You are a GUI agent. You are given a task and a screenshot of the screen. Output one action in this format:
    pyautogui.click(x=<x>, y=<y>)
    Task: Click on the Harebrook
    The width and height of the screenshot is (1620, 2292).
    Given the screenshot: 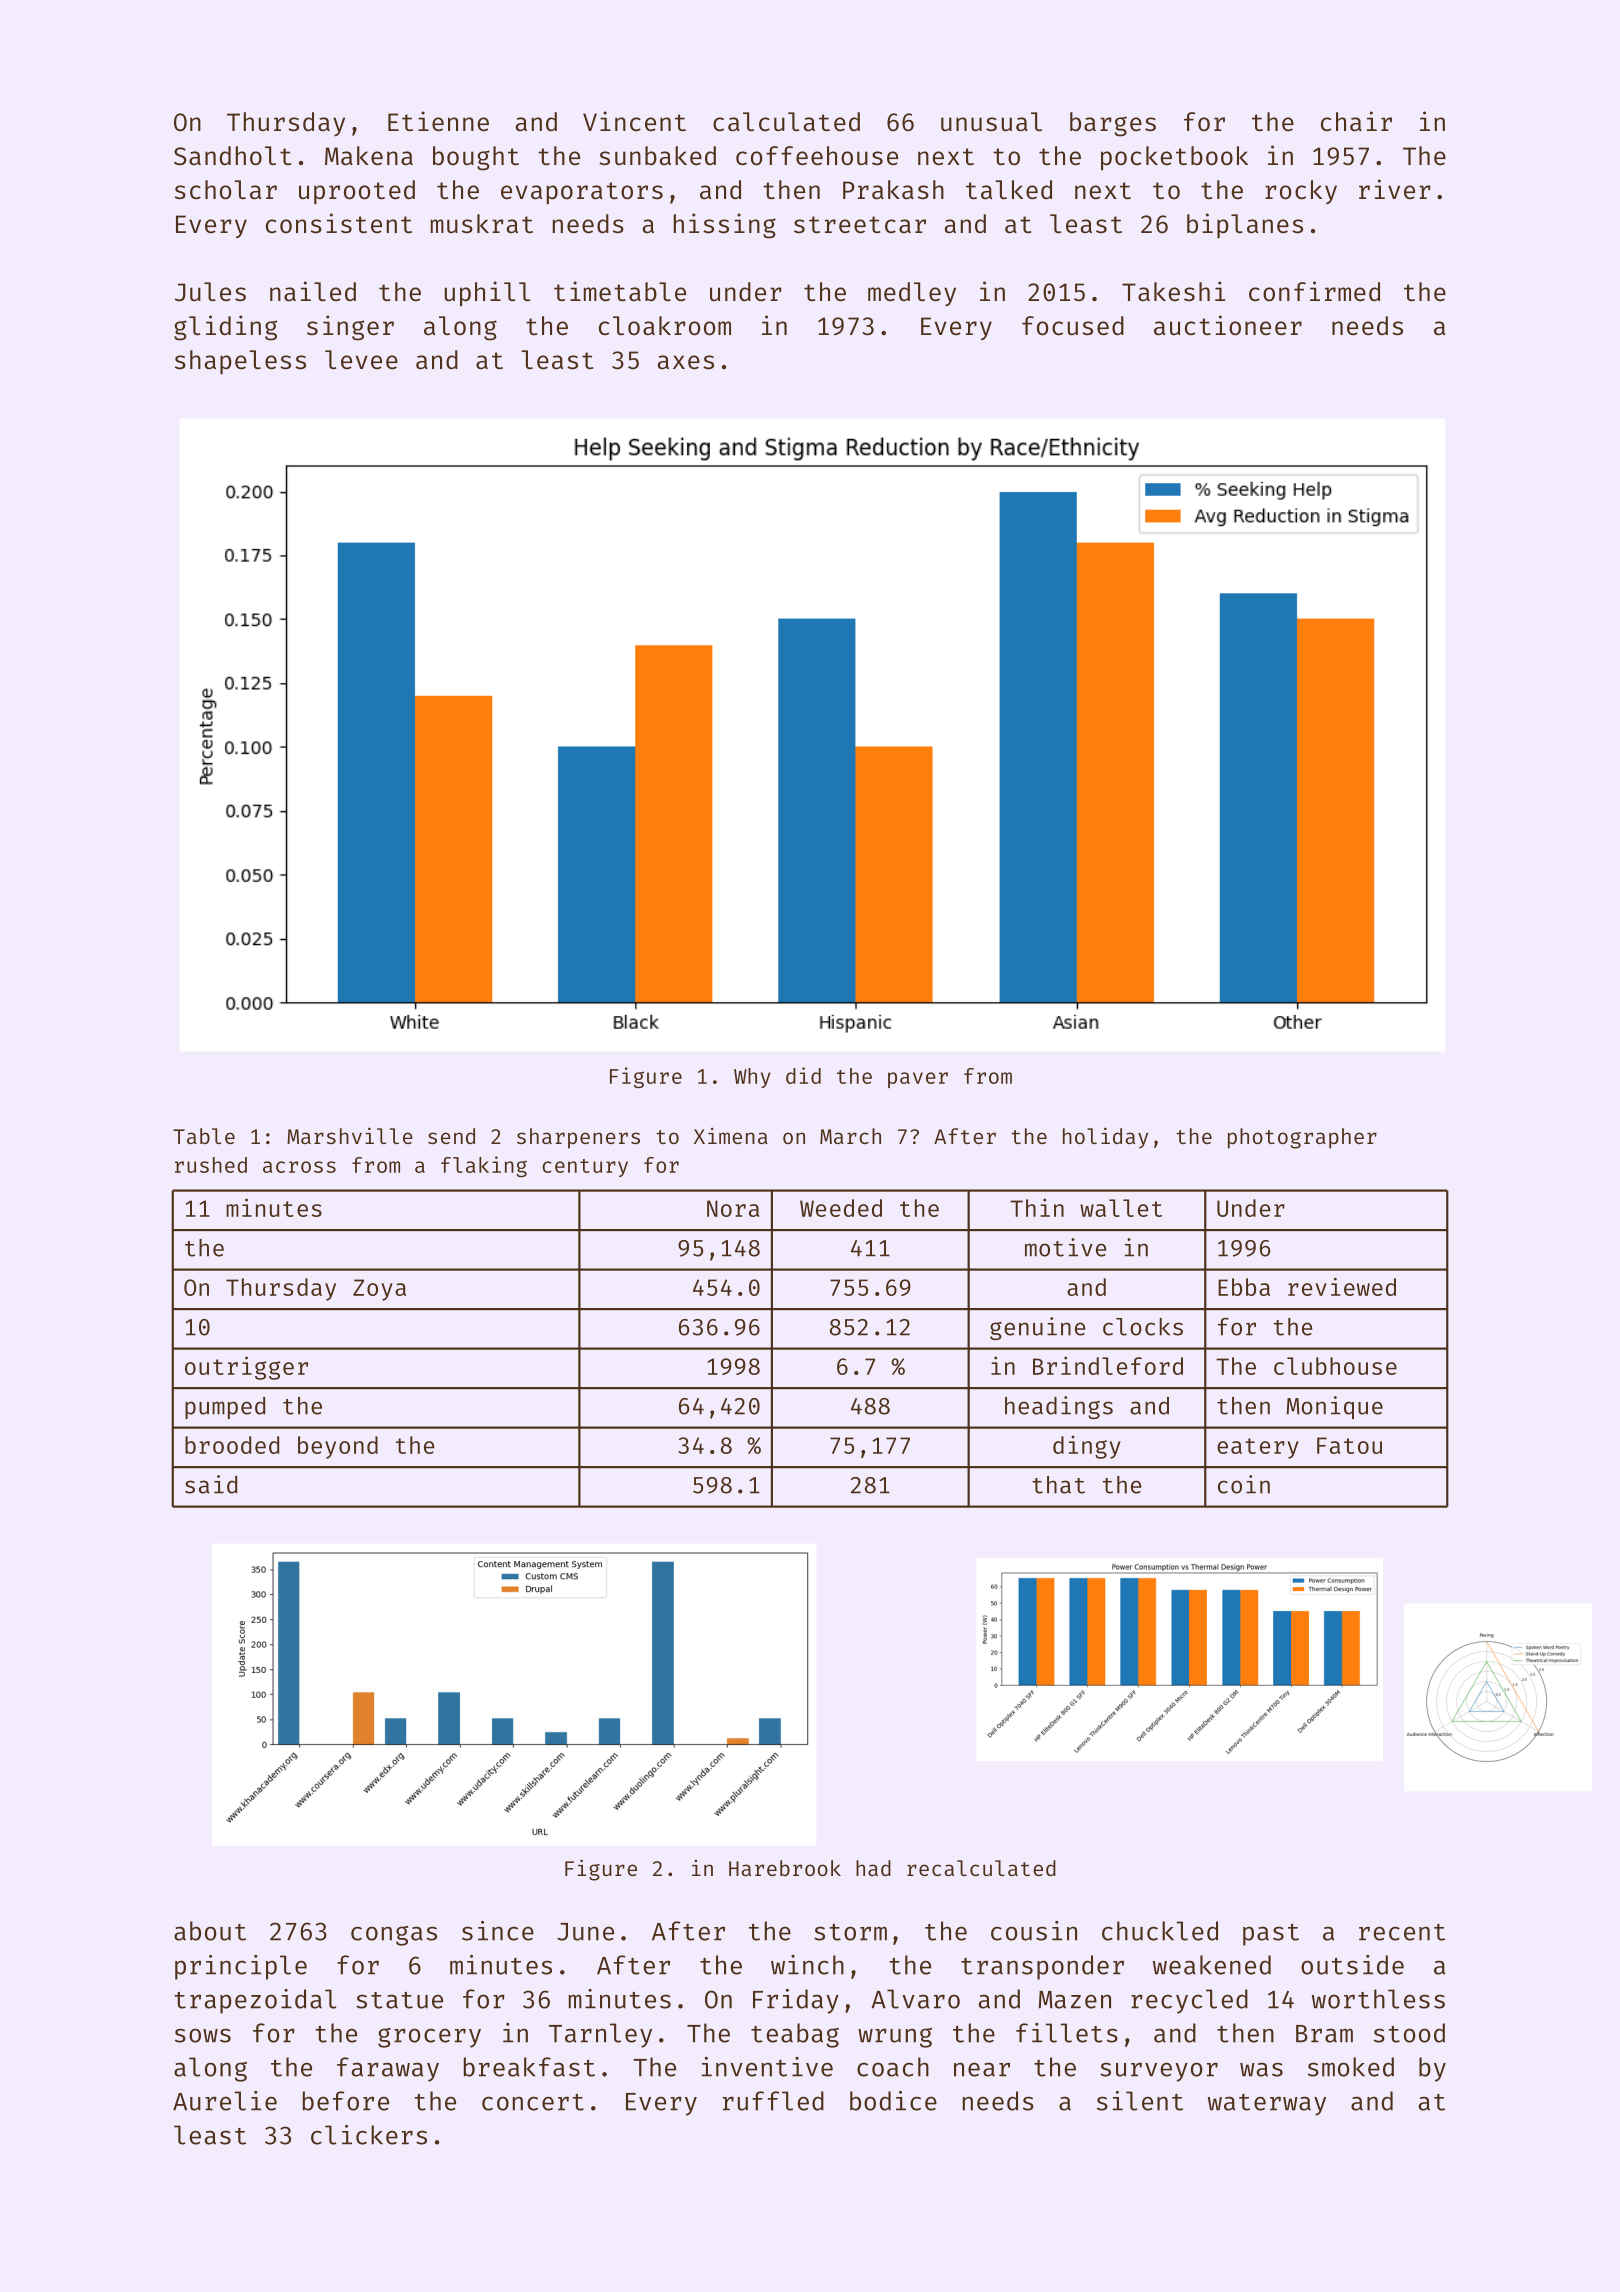 What is the action you would take?
    pyautogui.click(x=785, y=1868)
